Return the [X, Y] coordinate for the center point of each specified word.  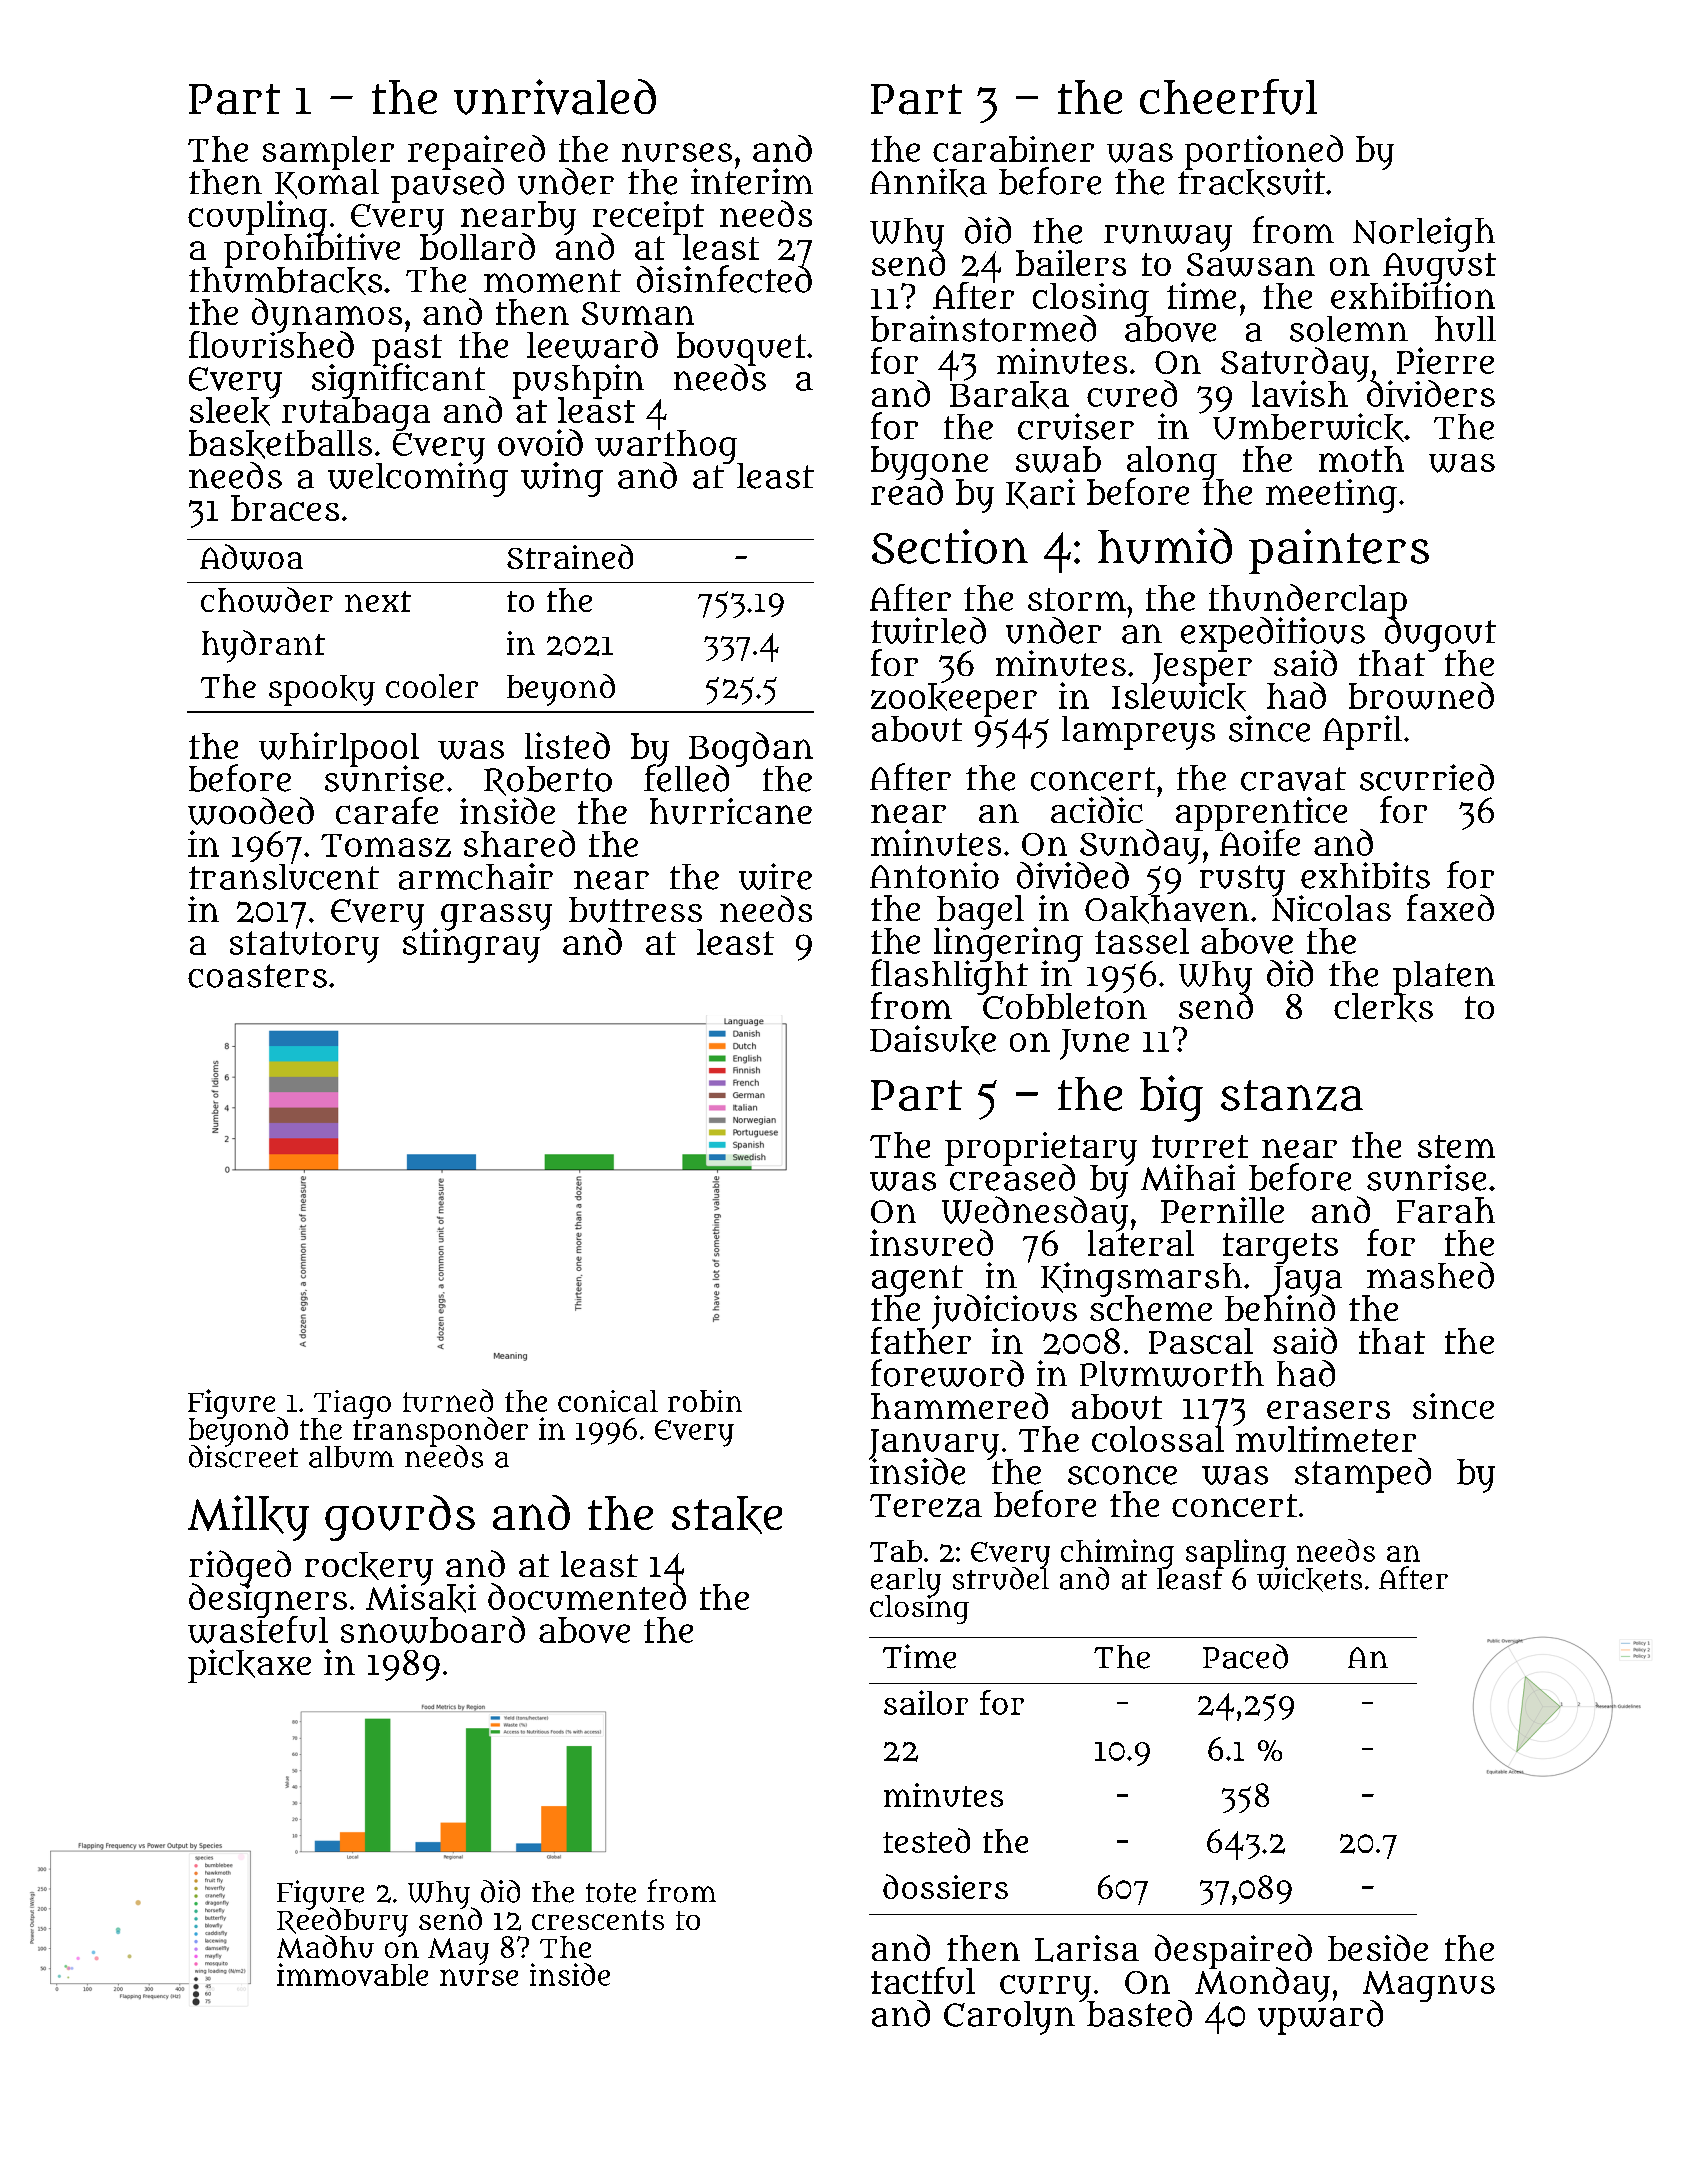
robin [705, 1401]
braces [285, 508]
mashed [1430, 1275]
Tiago [352, 1404]
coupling [257, 217]
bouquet [741, 348]
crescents [598, 1920]
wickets [1309, 1580]
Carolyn [1009, 2018]
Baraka [1009, 395]
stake [727, 1515]
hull [1465, 329]
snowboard [433, 1630]
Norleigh [1424, 234]
